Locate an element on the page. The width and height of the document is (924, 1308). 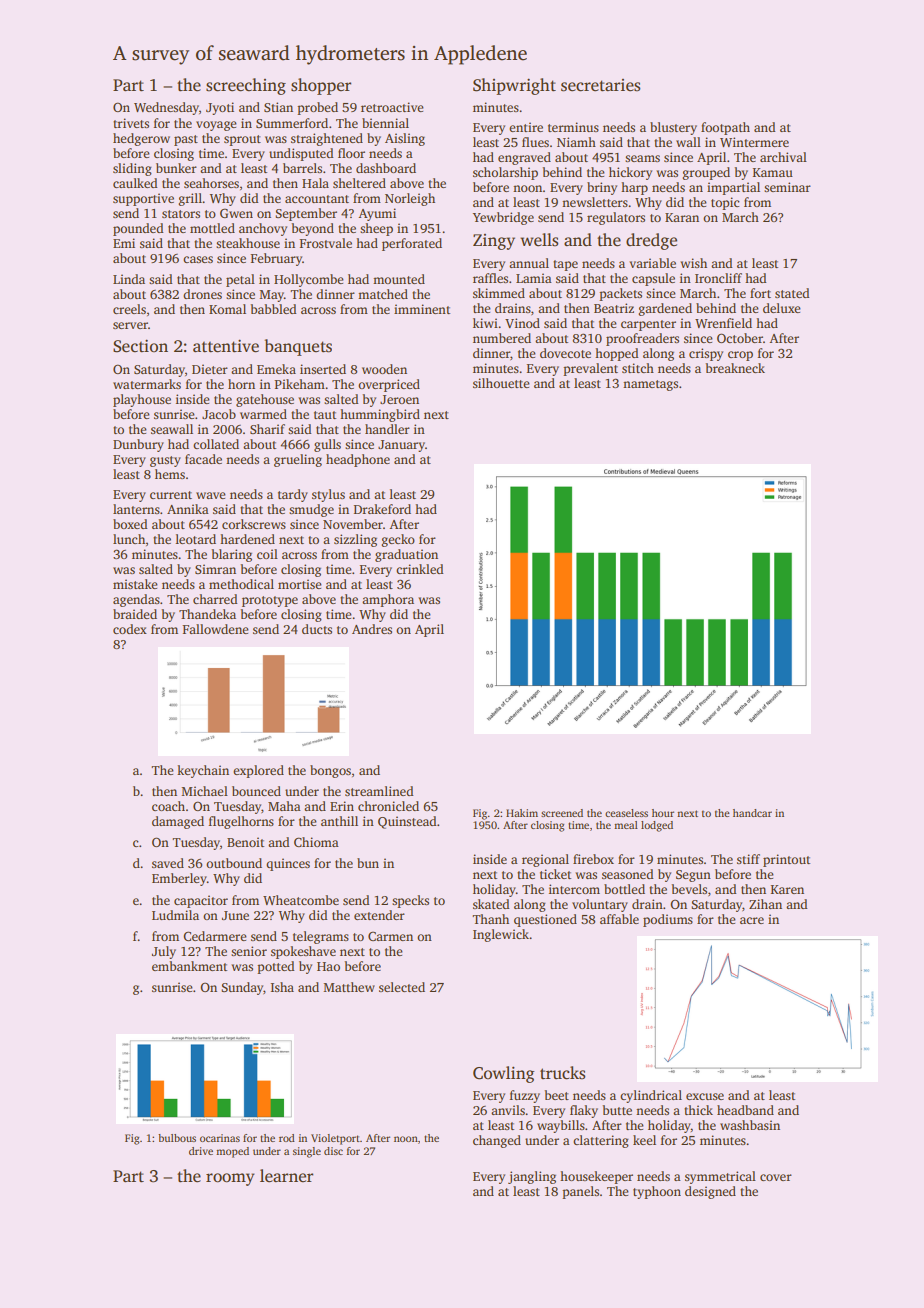
secretaries is located at coordinates (600, 85).
